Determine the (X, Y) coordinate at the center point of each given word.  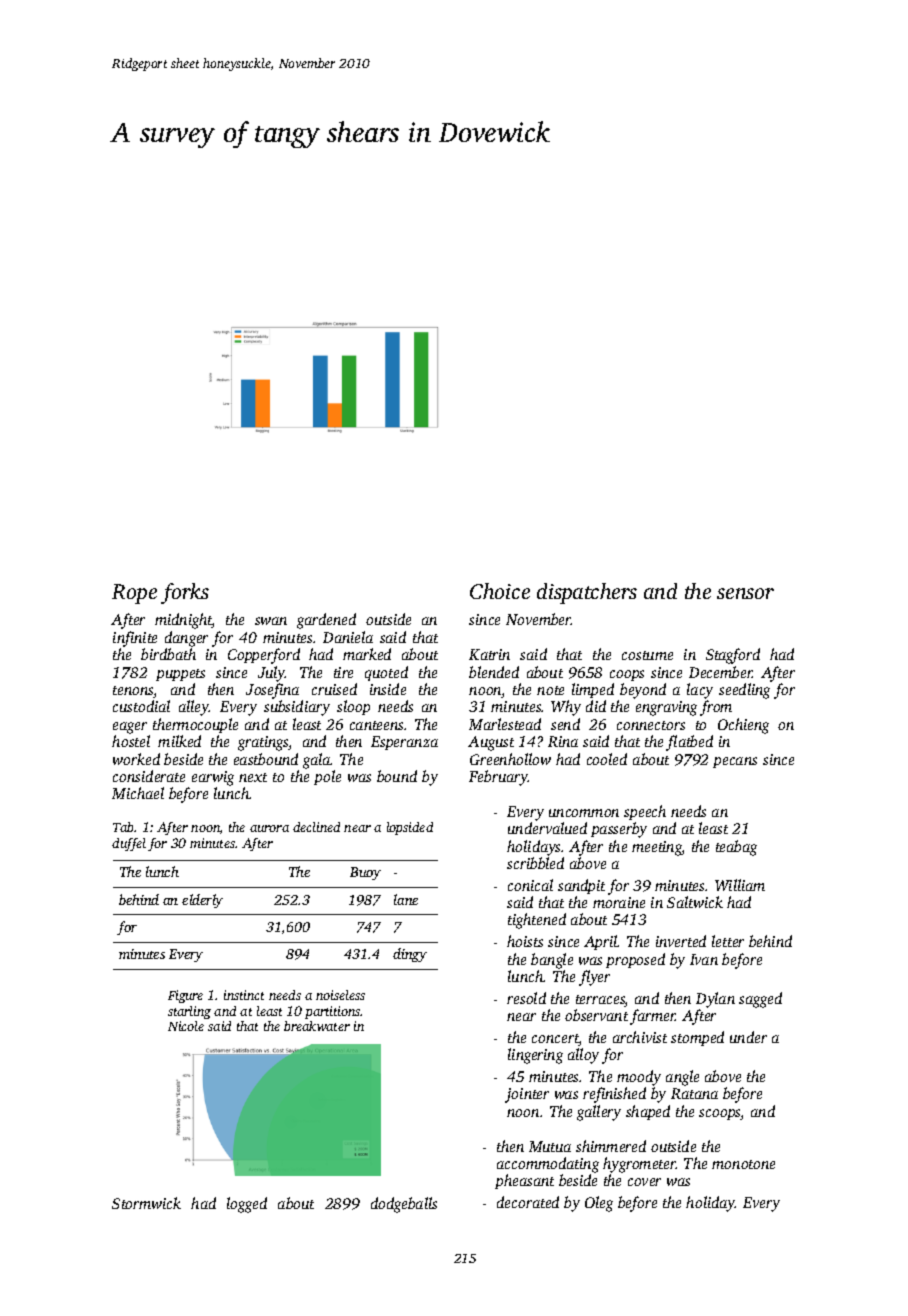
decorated (528, 1202)
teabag (736, 848)
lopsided (410, 828)
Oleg (599, 1204)
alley (194, 708)
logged (247, 1205)
